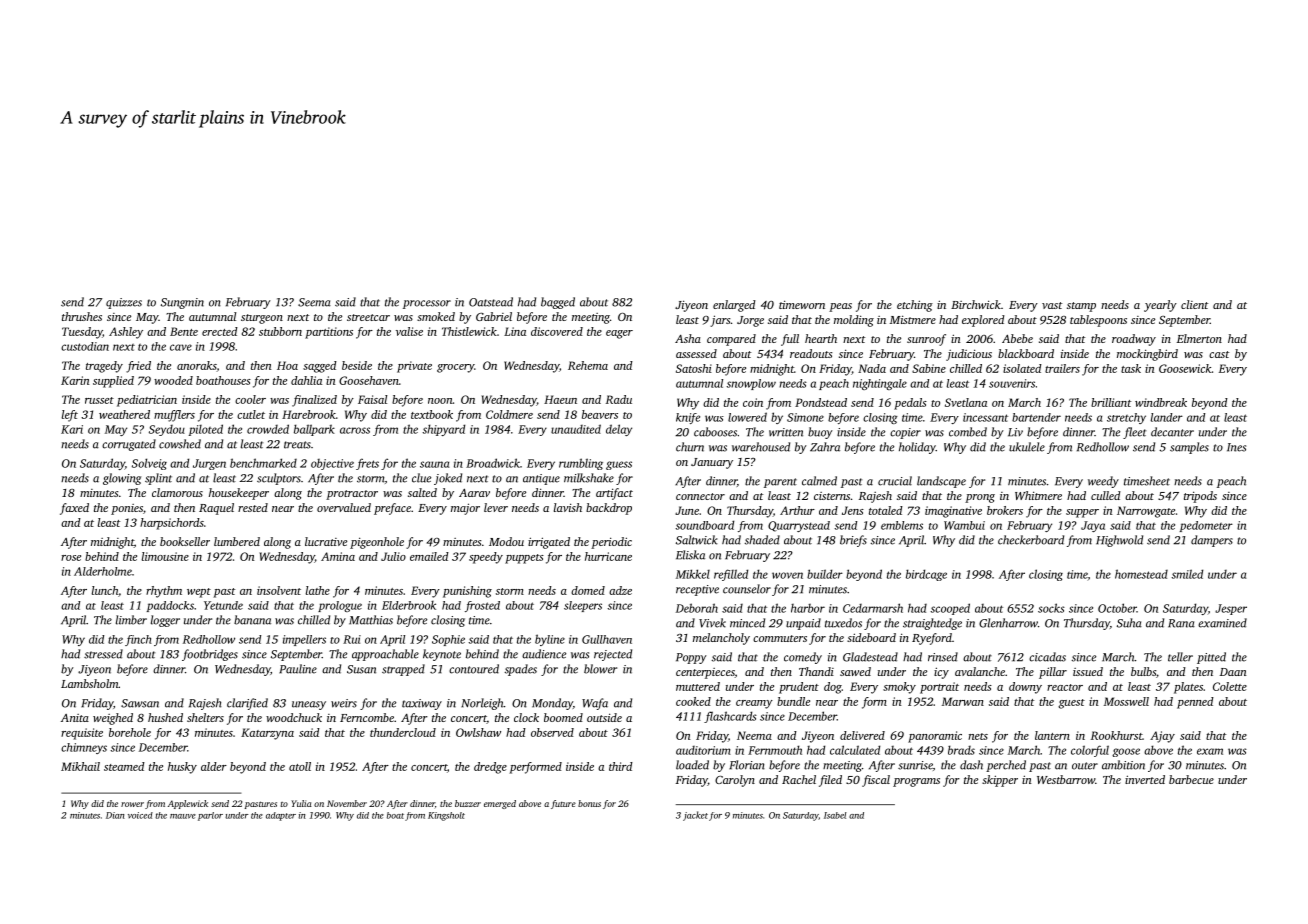 The image size is (1308, 924). I want to click on Yetunde, so click(223, 605).
